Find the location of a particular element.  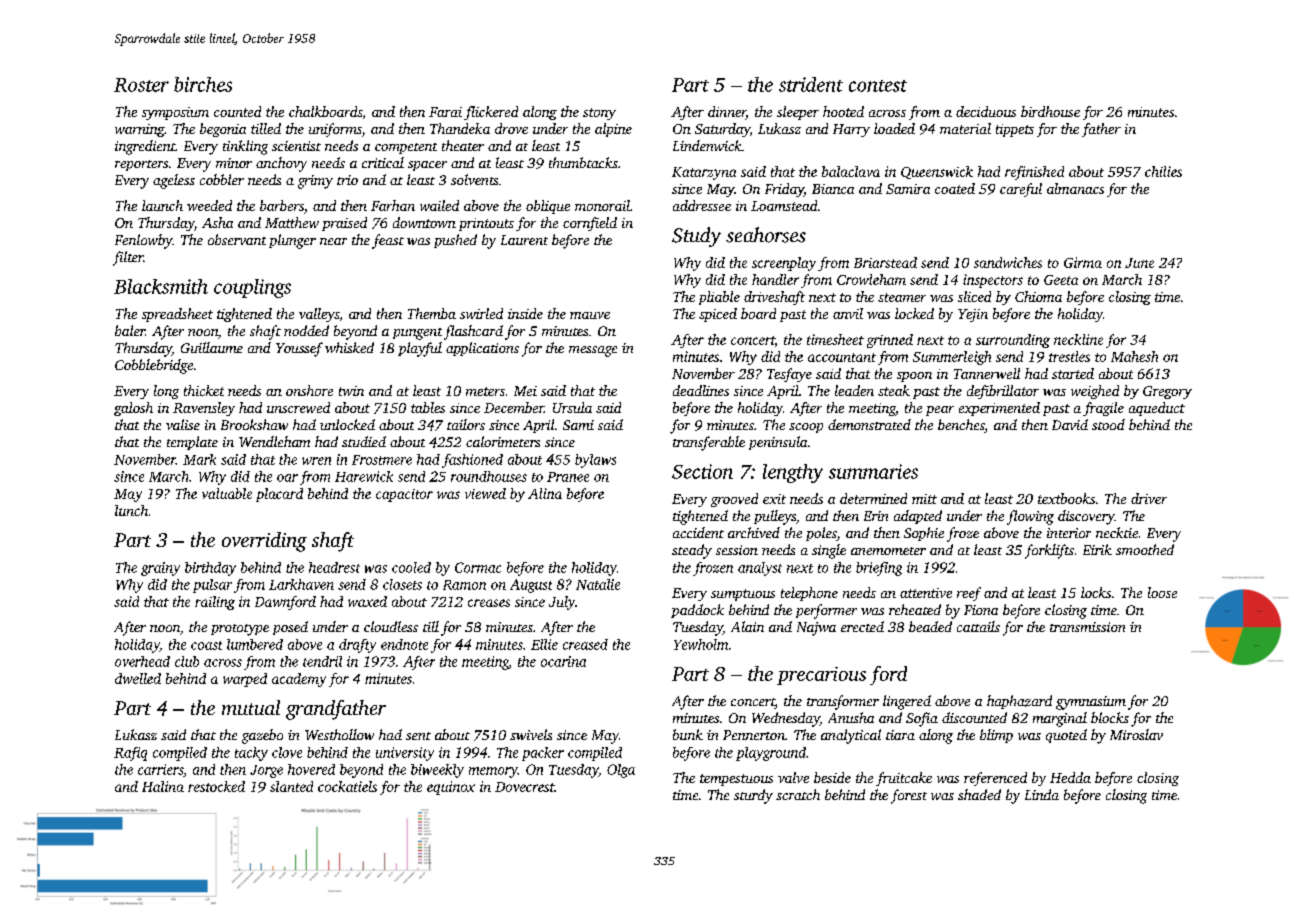

Pranee is located at coordinates (568, 477).
